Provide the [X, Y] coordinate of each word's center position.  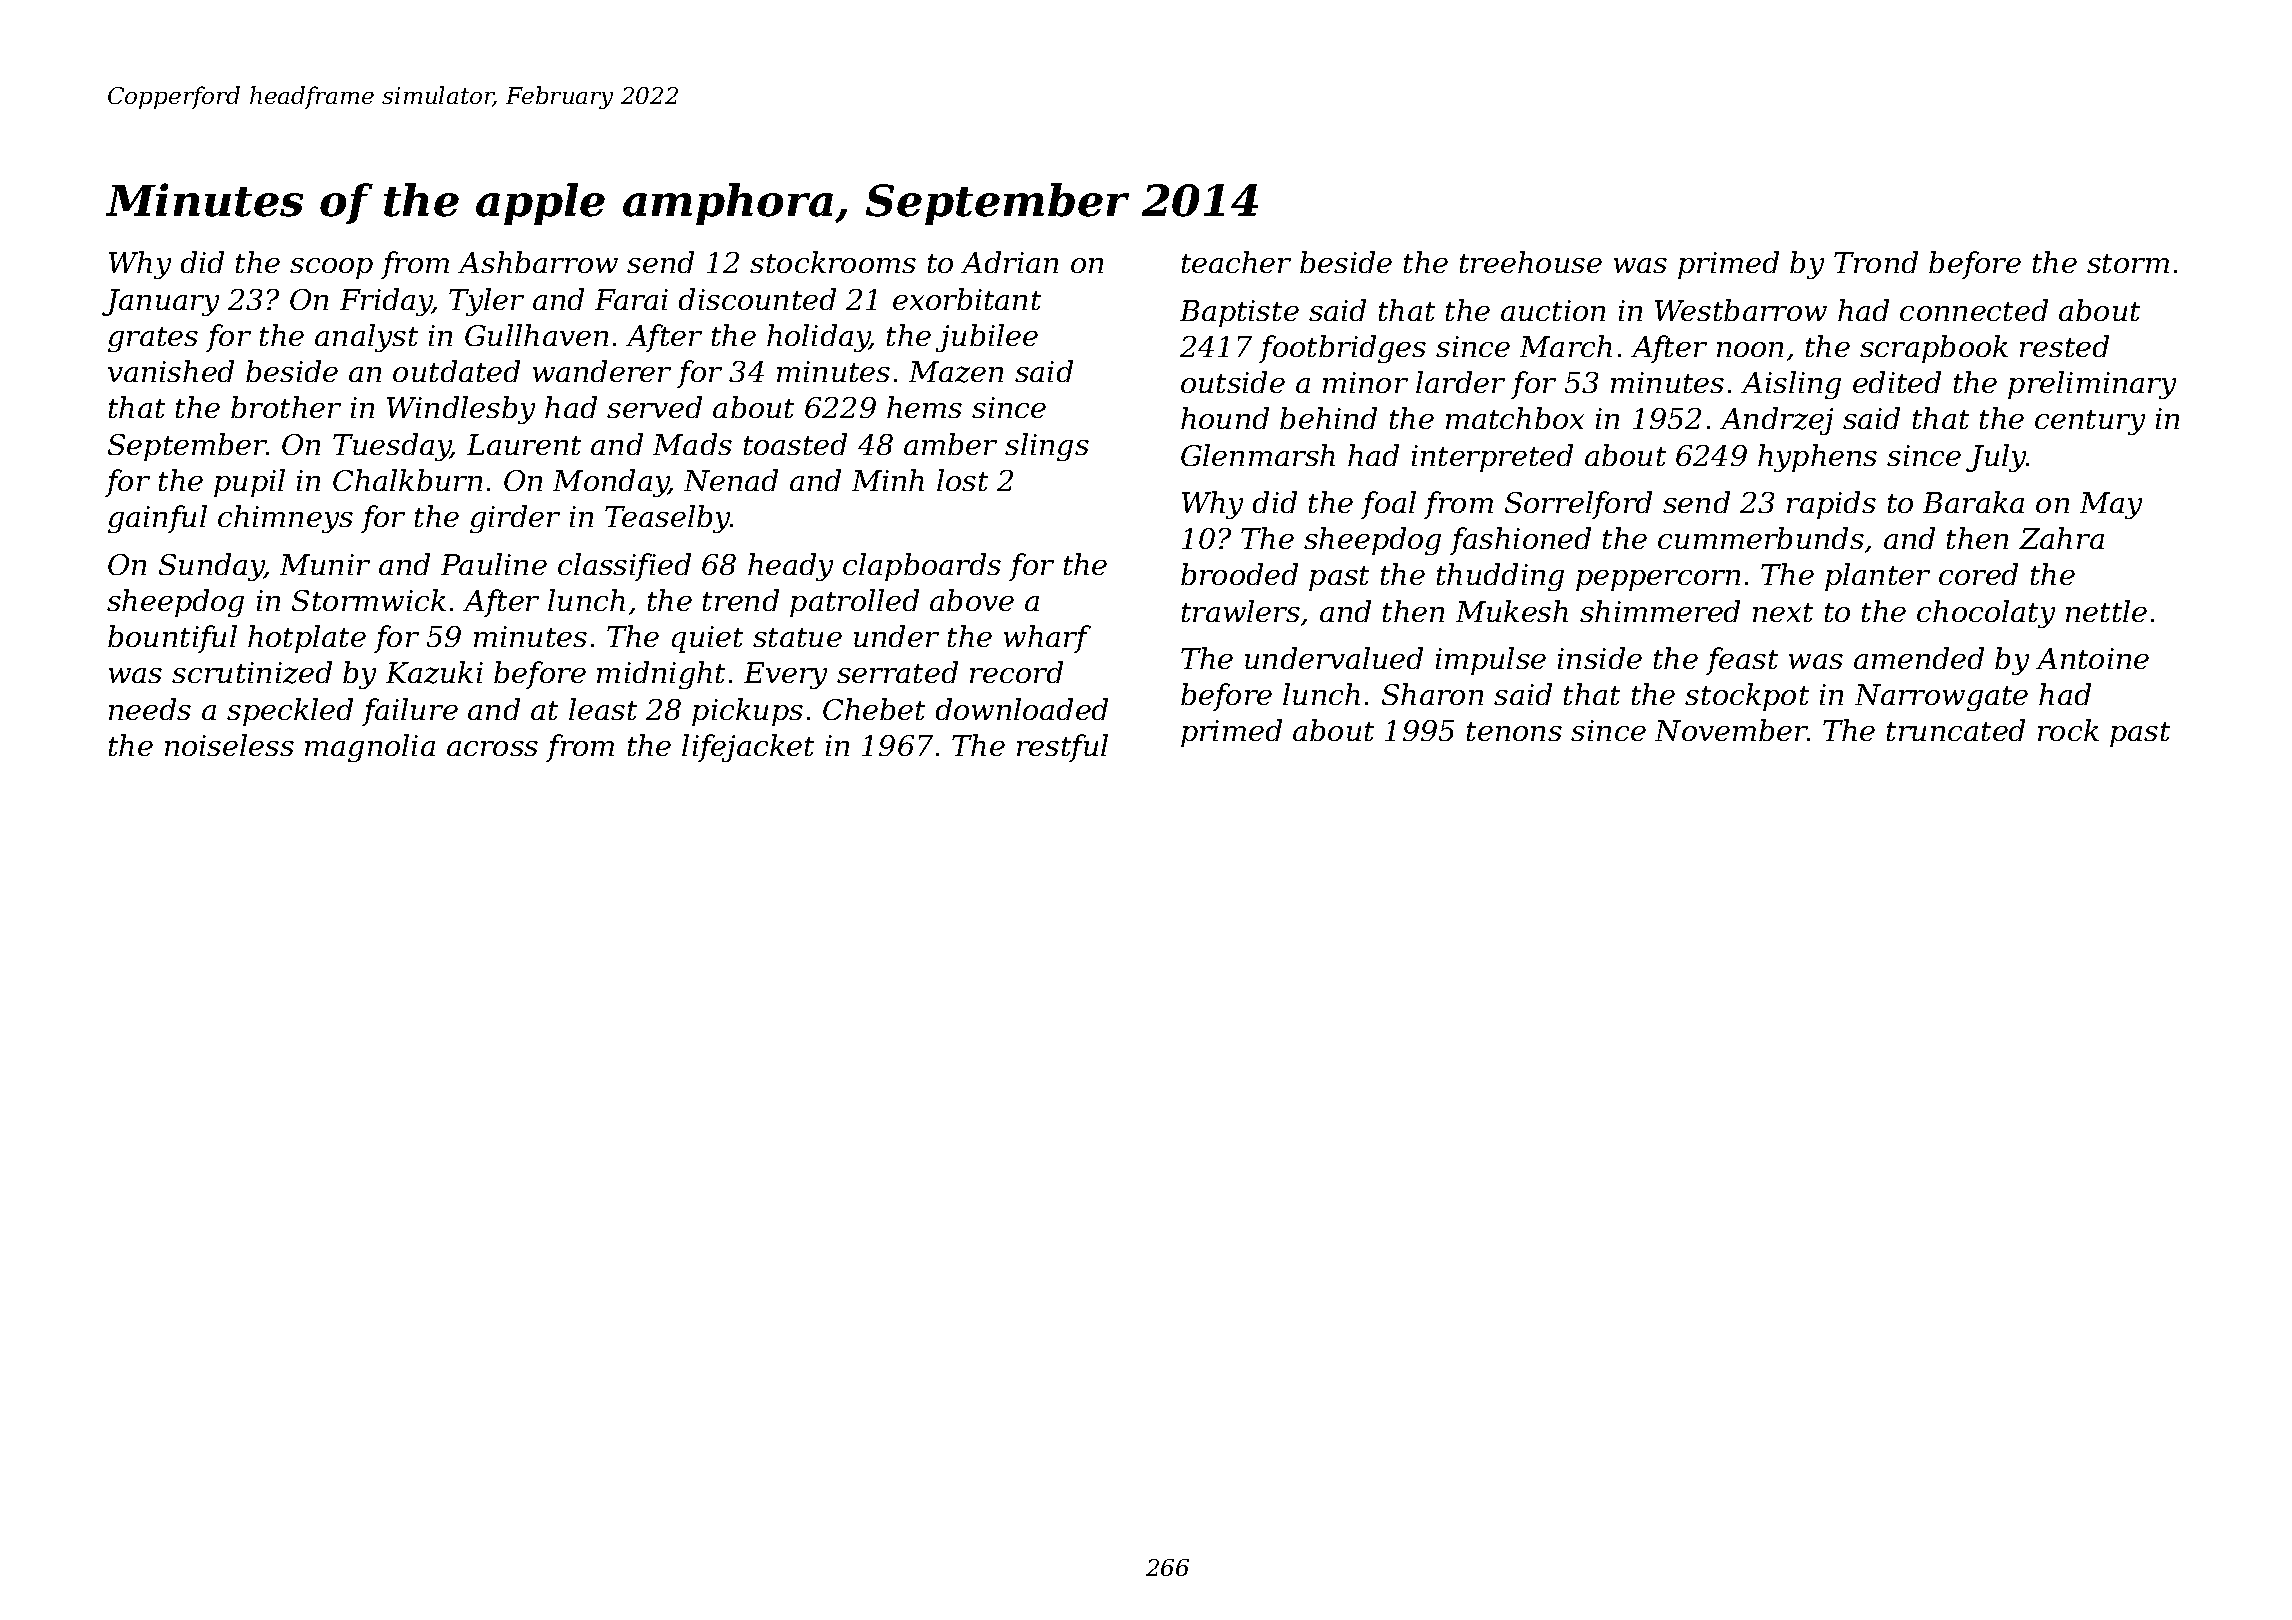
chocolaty [1986, 614]
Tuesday [392, 447]
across [492, 748]
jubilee [987, 338]
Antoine [2092, 658]
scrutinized [252, 672]
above [972, 600]
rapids [1831, 505]
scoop [331, 268]
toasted [795, 444]
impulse [1491, 661]
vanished [171, 371]
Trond [1876, 262]
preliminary [2092, 385]
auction [1553, 310]
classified [624, 567]
